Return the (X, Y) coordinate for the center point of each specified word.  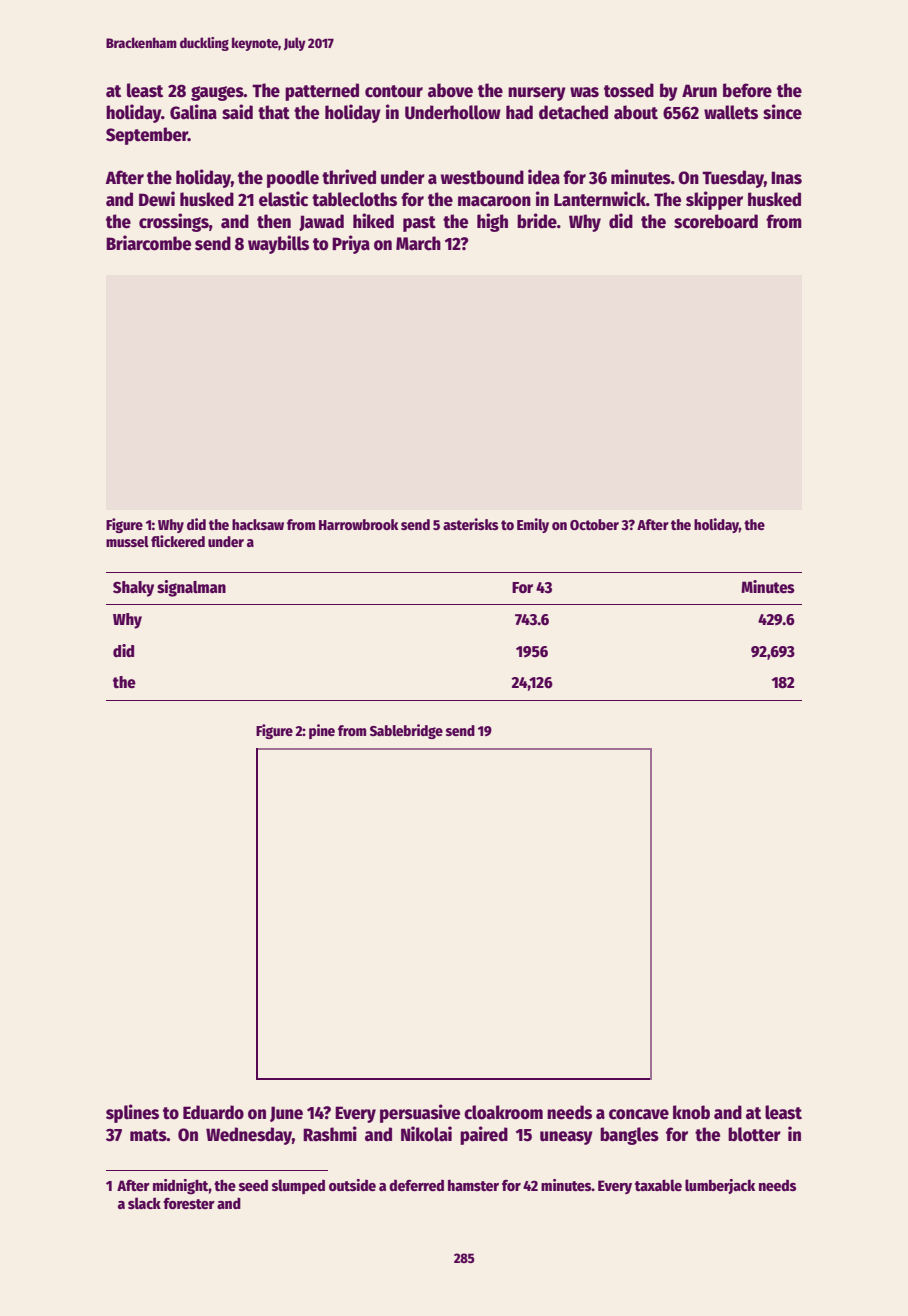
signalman (191, 588)
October (594, 524)
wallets (731, 112)
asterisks (471, 524)
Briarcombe (148, 243)
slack (144, 1203)
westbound (482, 177)
